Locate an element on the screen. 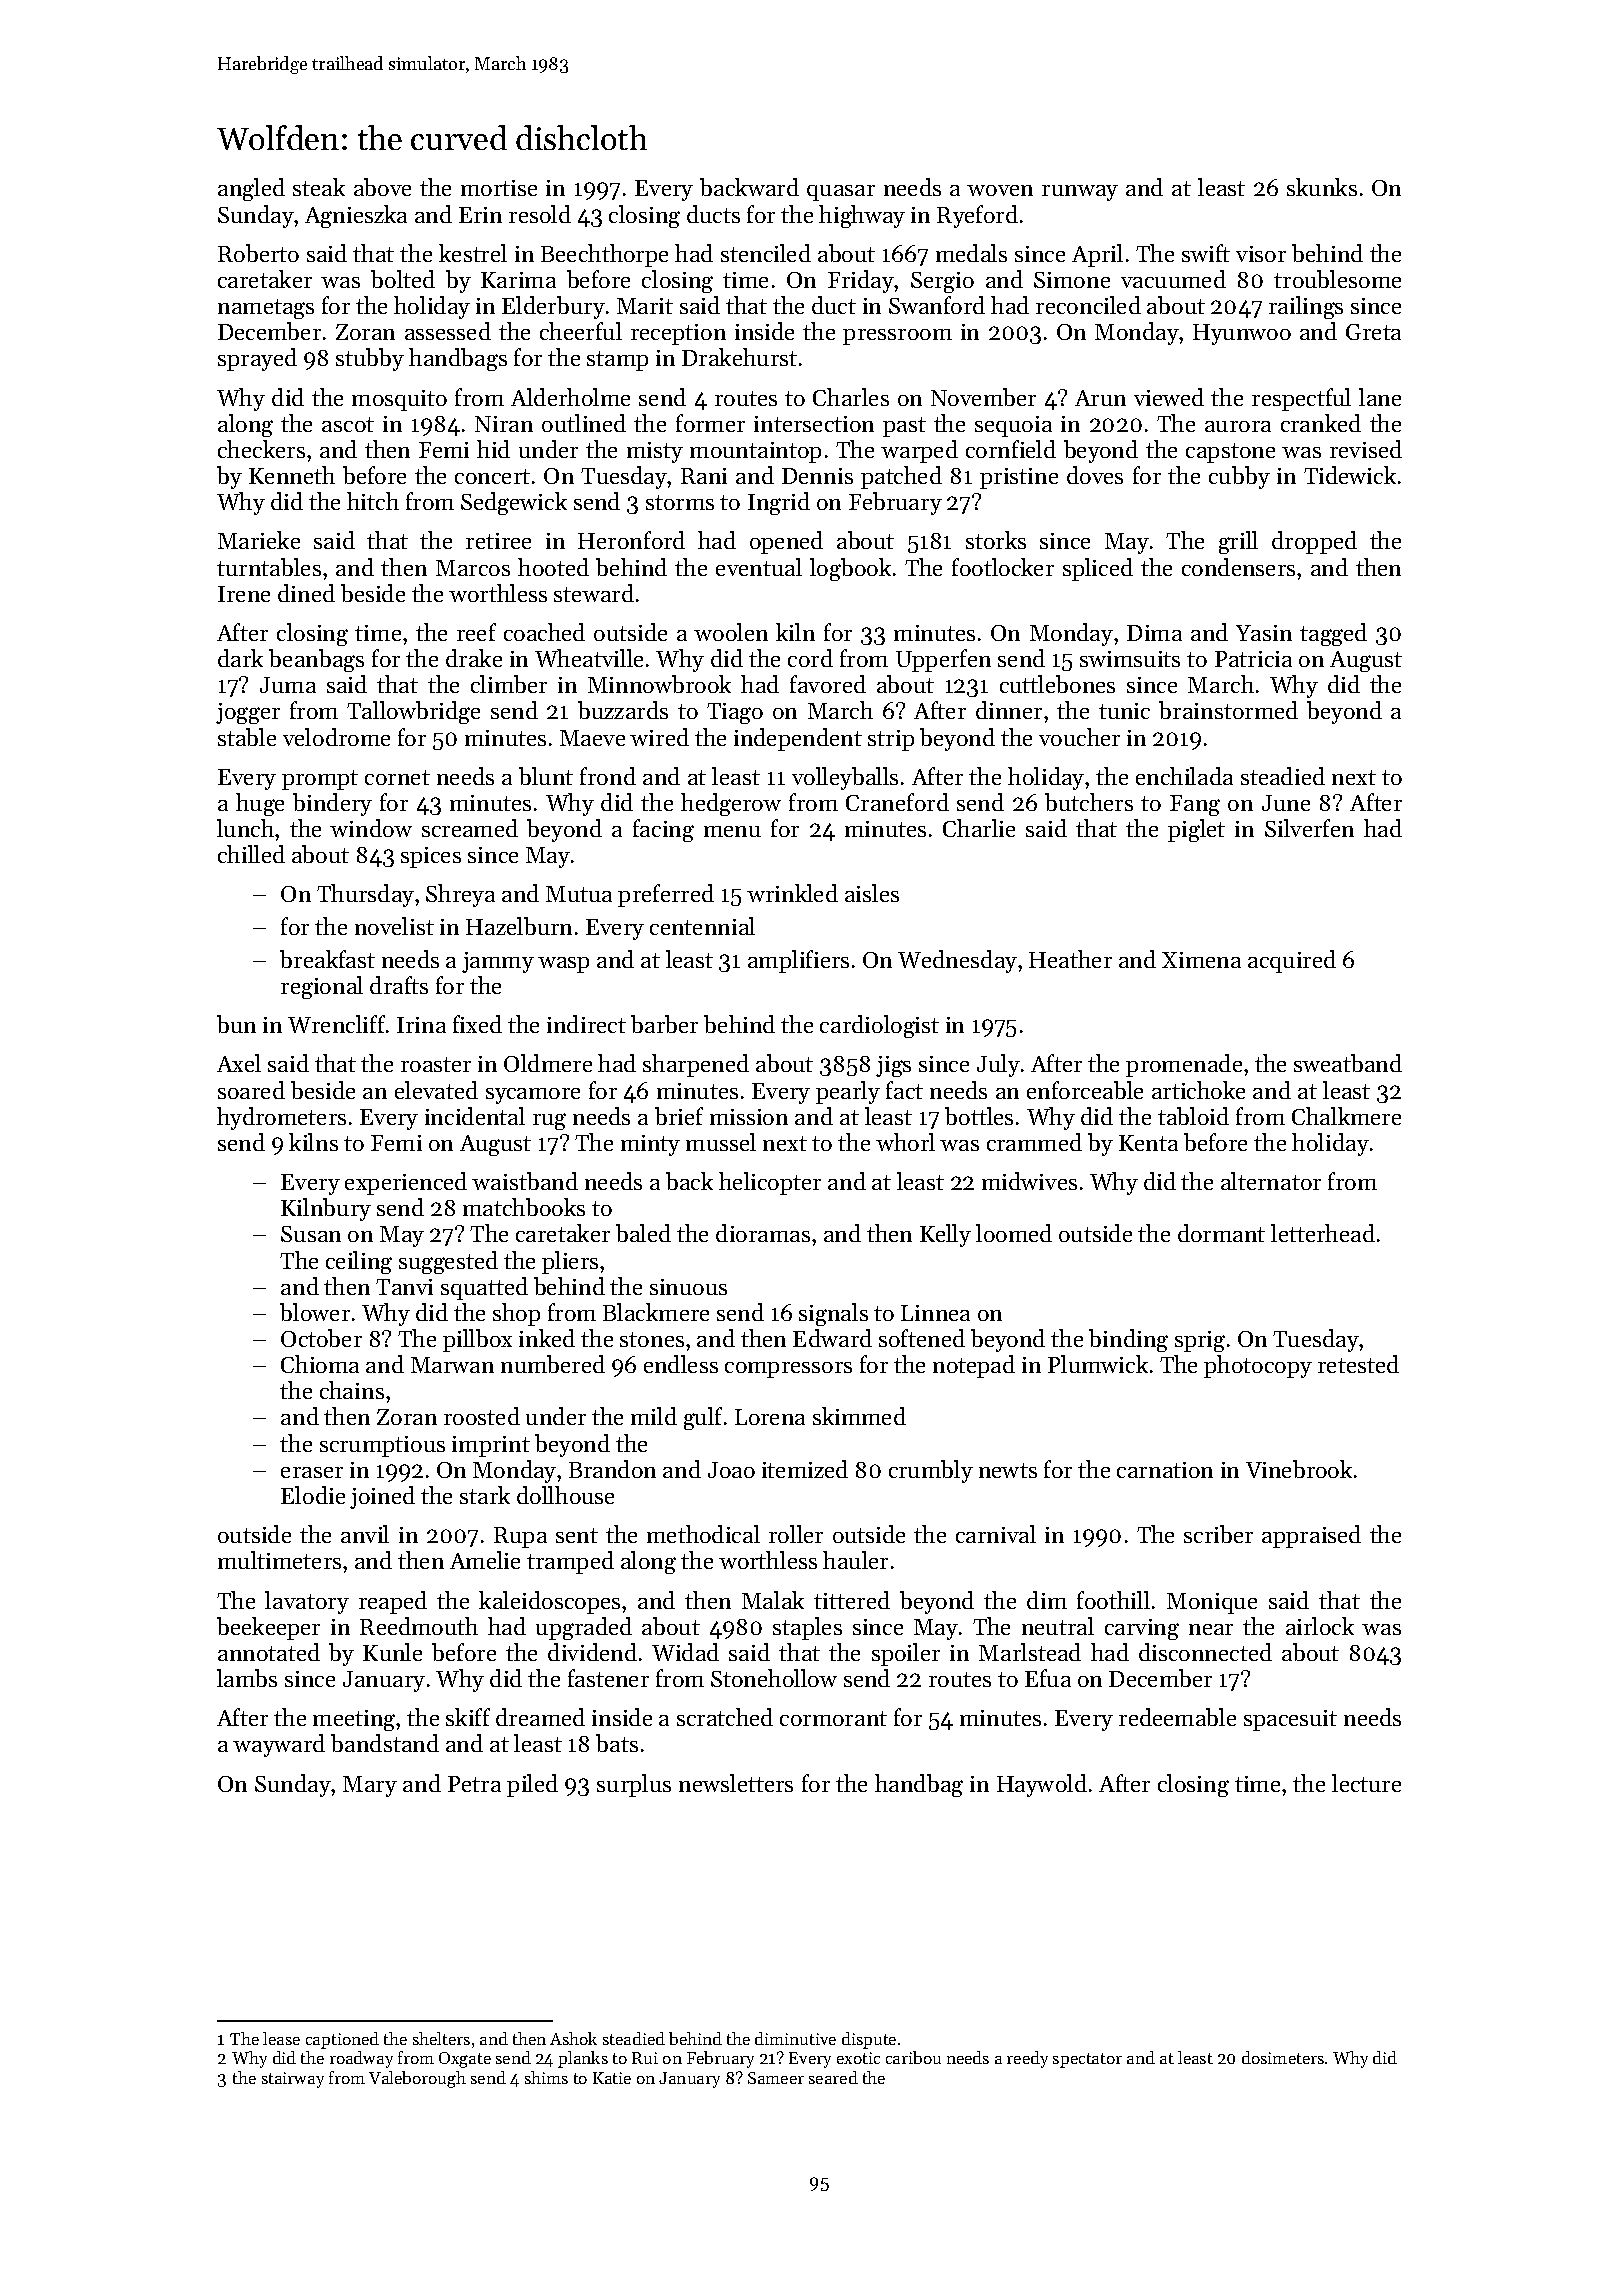 The image size is (1620, 2292). fact is located at coordinates (904, 1090).
